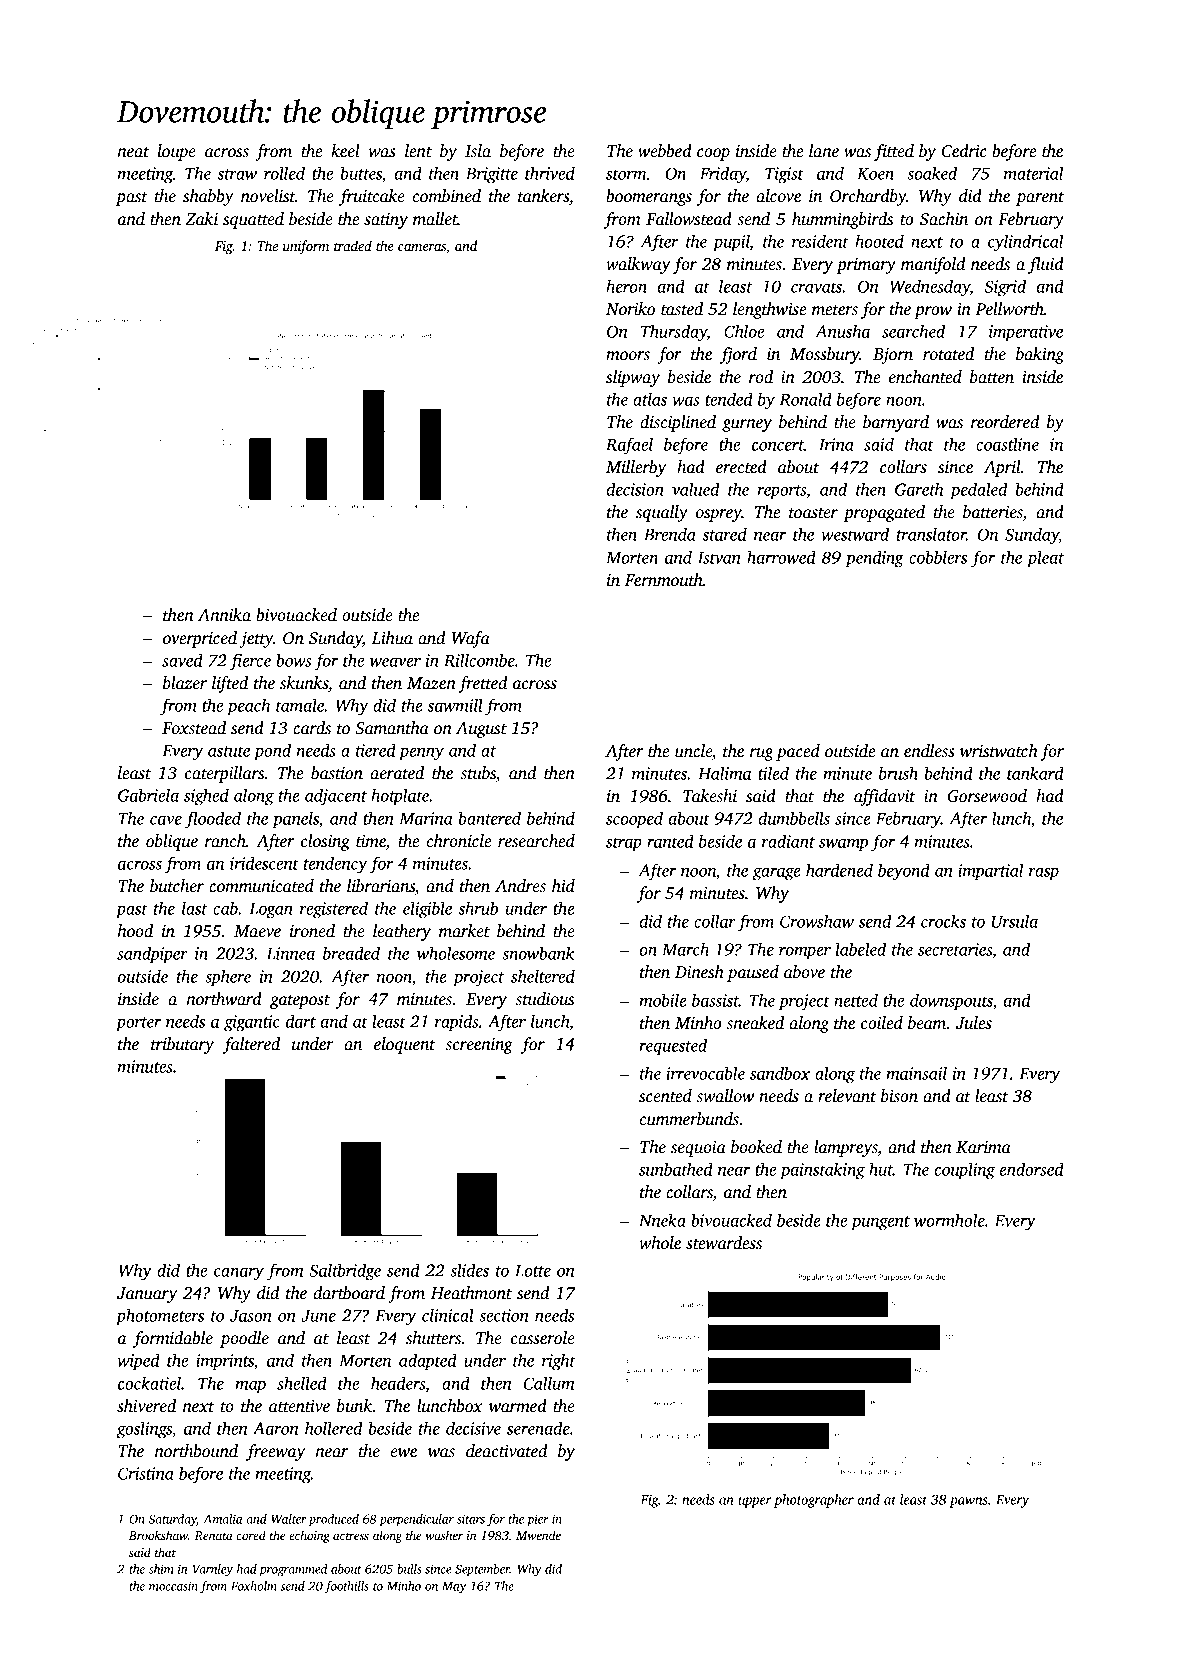 The height and width of the screenshot is (1670, 1181). I want to click on uniform, so click(306, 247).
